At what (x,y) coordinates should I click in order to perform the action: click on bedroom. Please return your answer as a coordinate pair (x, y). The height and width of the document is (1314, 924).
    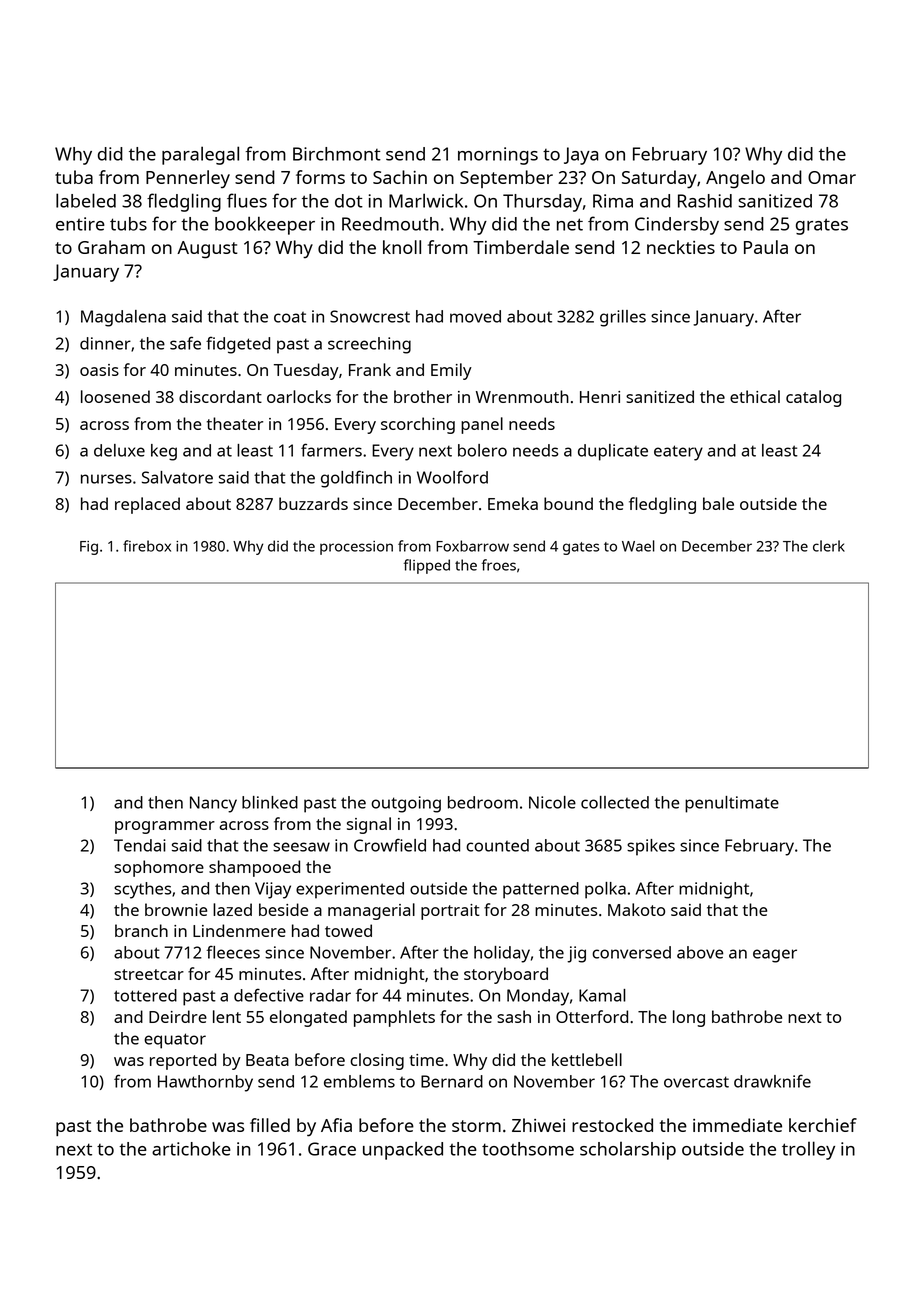
    Looking at the image, I should click on (483, 802).
